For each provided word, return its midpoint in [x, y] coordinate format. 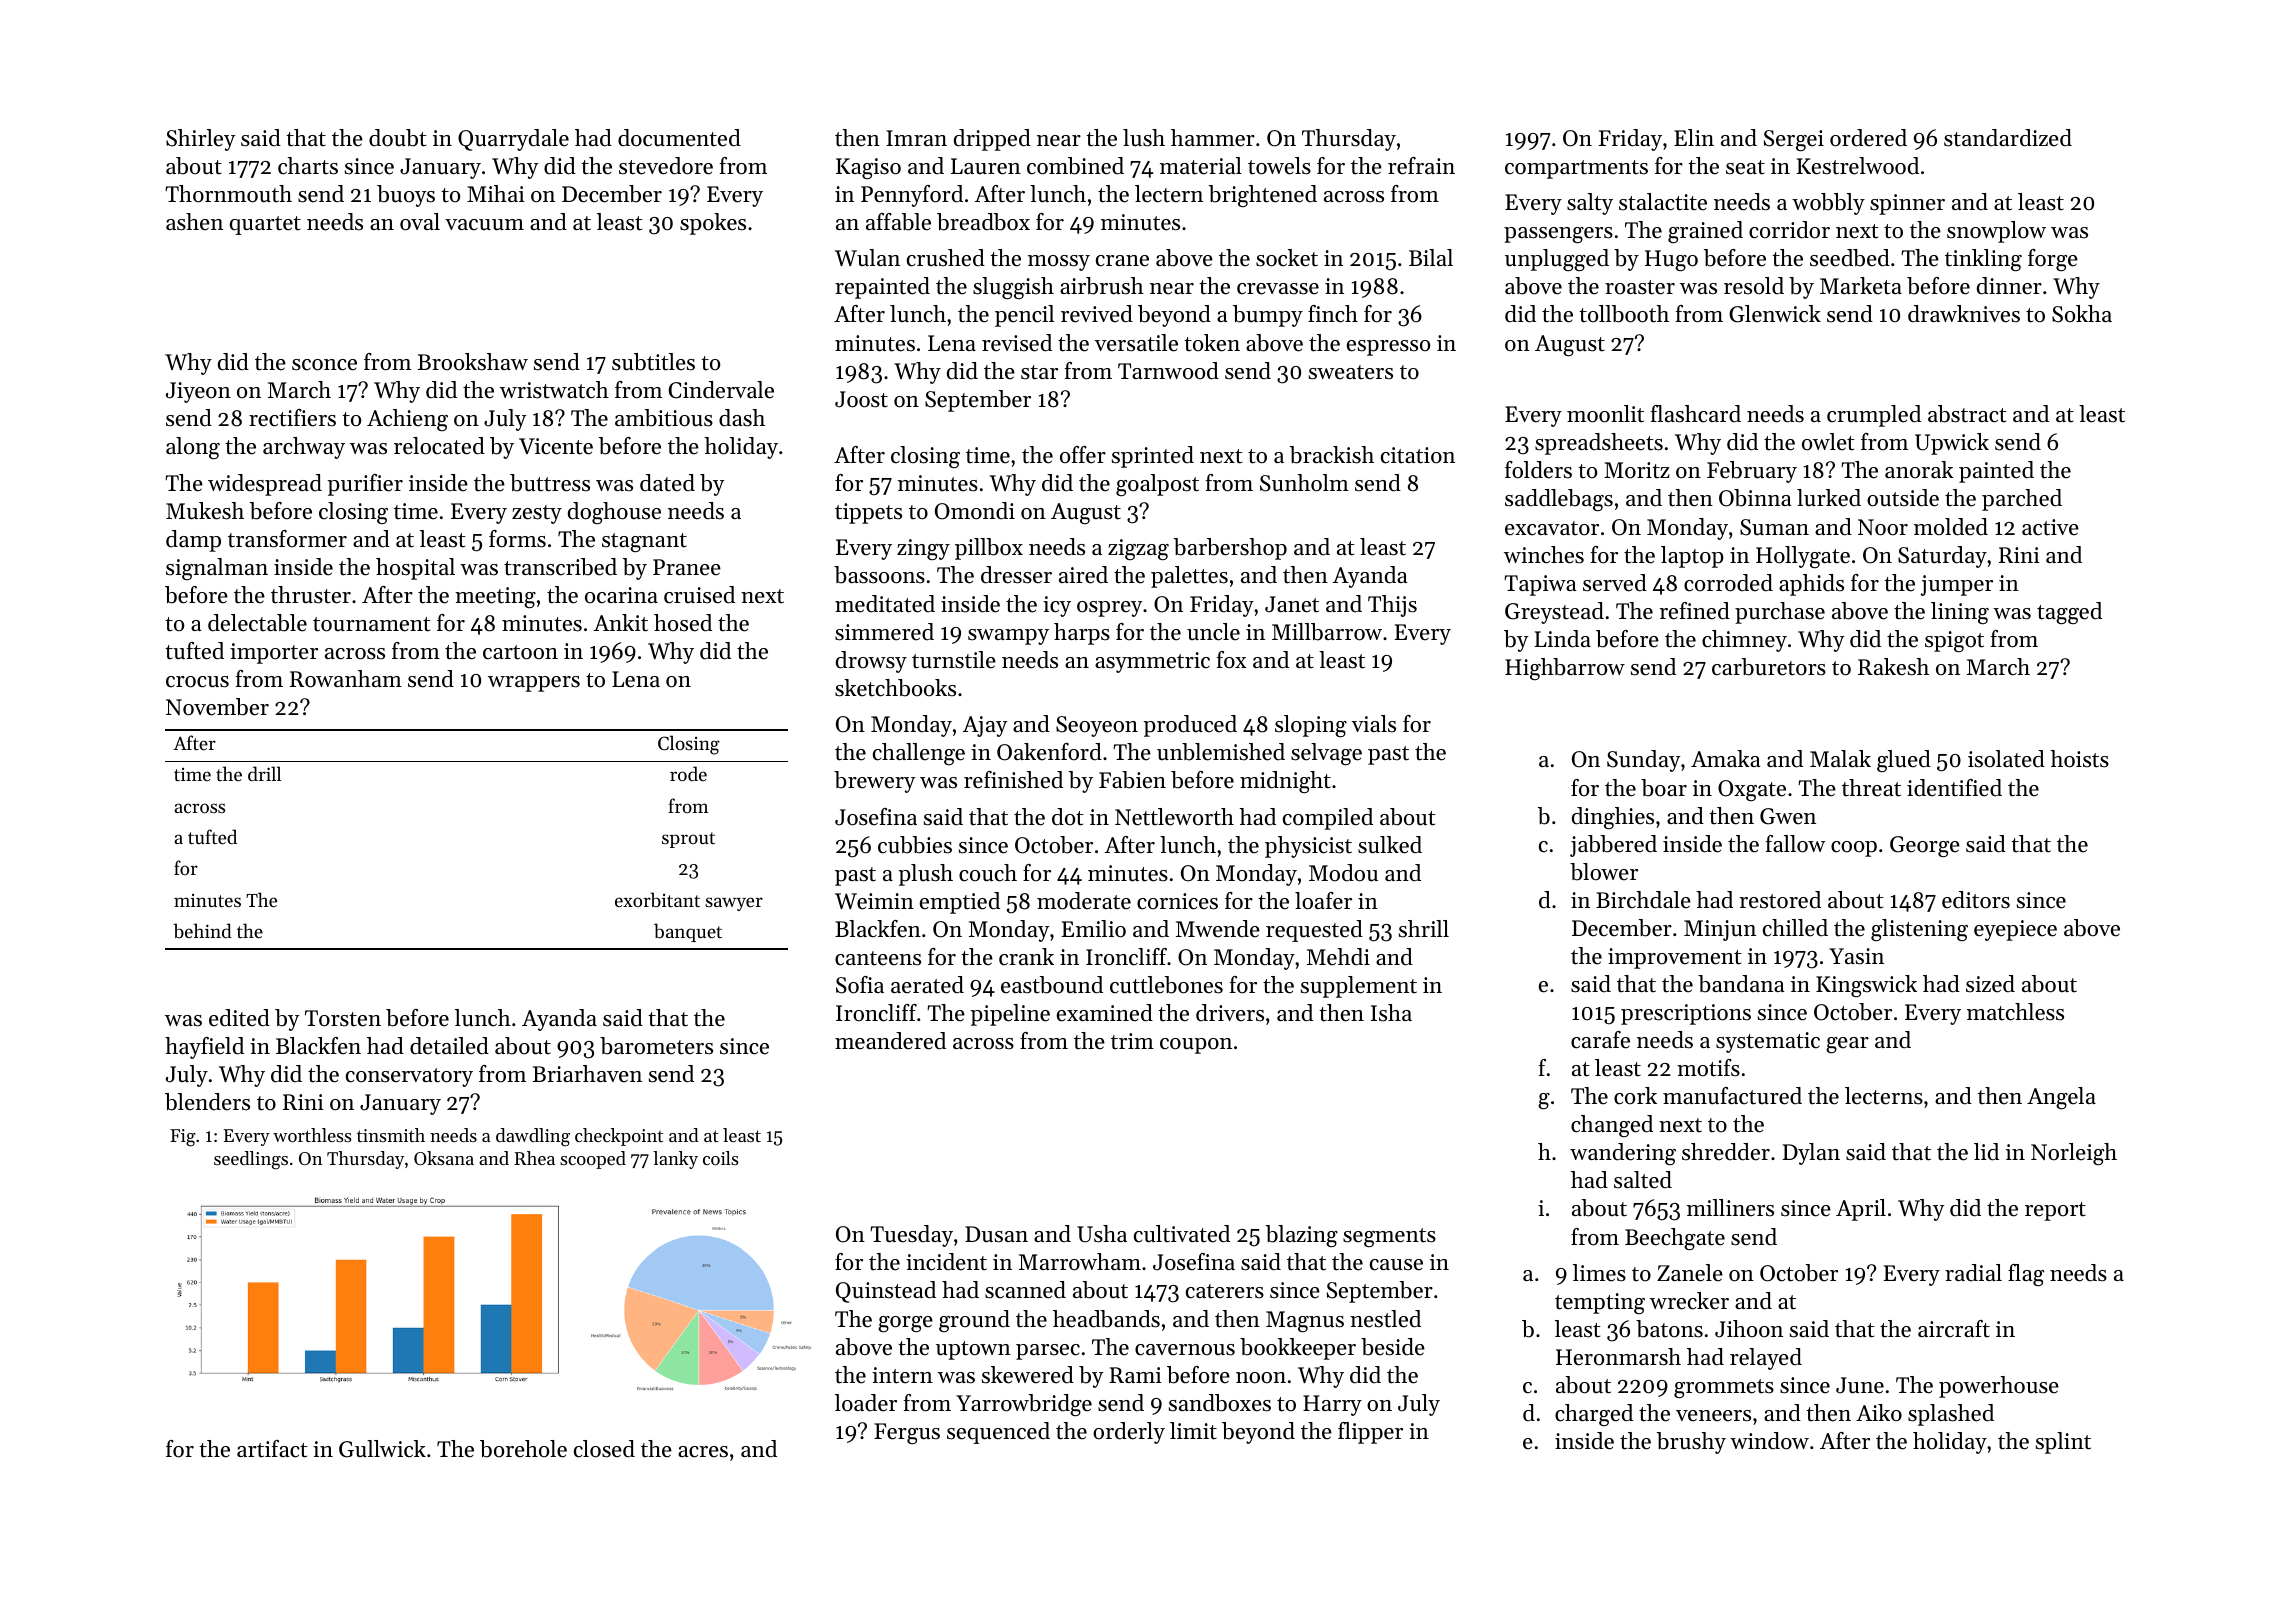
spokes [713, 224]
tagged [2069, 613]
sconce [324, 365]
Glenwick [1775, 314]
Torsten [343, 1018]
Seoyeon [1097, 726]
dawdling [533, 1137]
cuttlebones [1166, 985]
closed [604, 1449]
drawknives [1964, 314]
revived [1097, 314]
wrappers [534, 684]
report [2055, 1211]
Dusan [996, 1234]
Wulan [867, 258]
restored [1780, 900]
